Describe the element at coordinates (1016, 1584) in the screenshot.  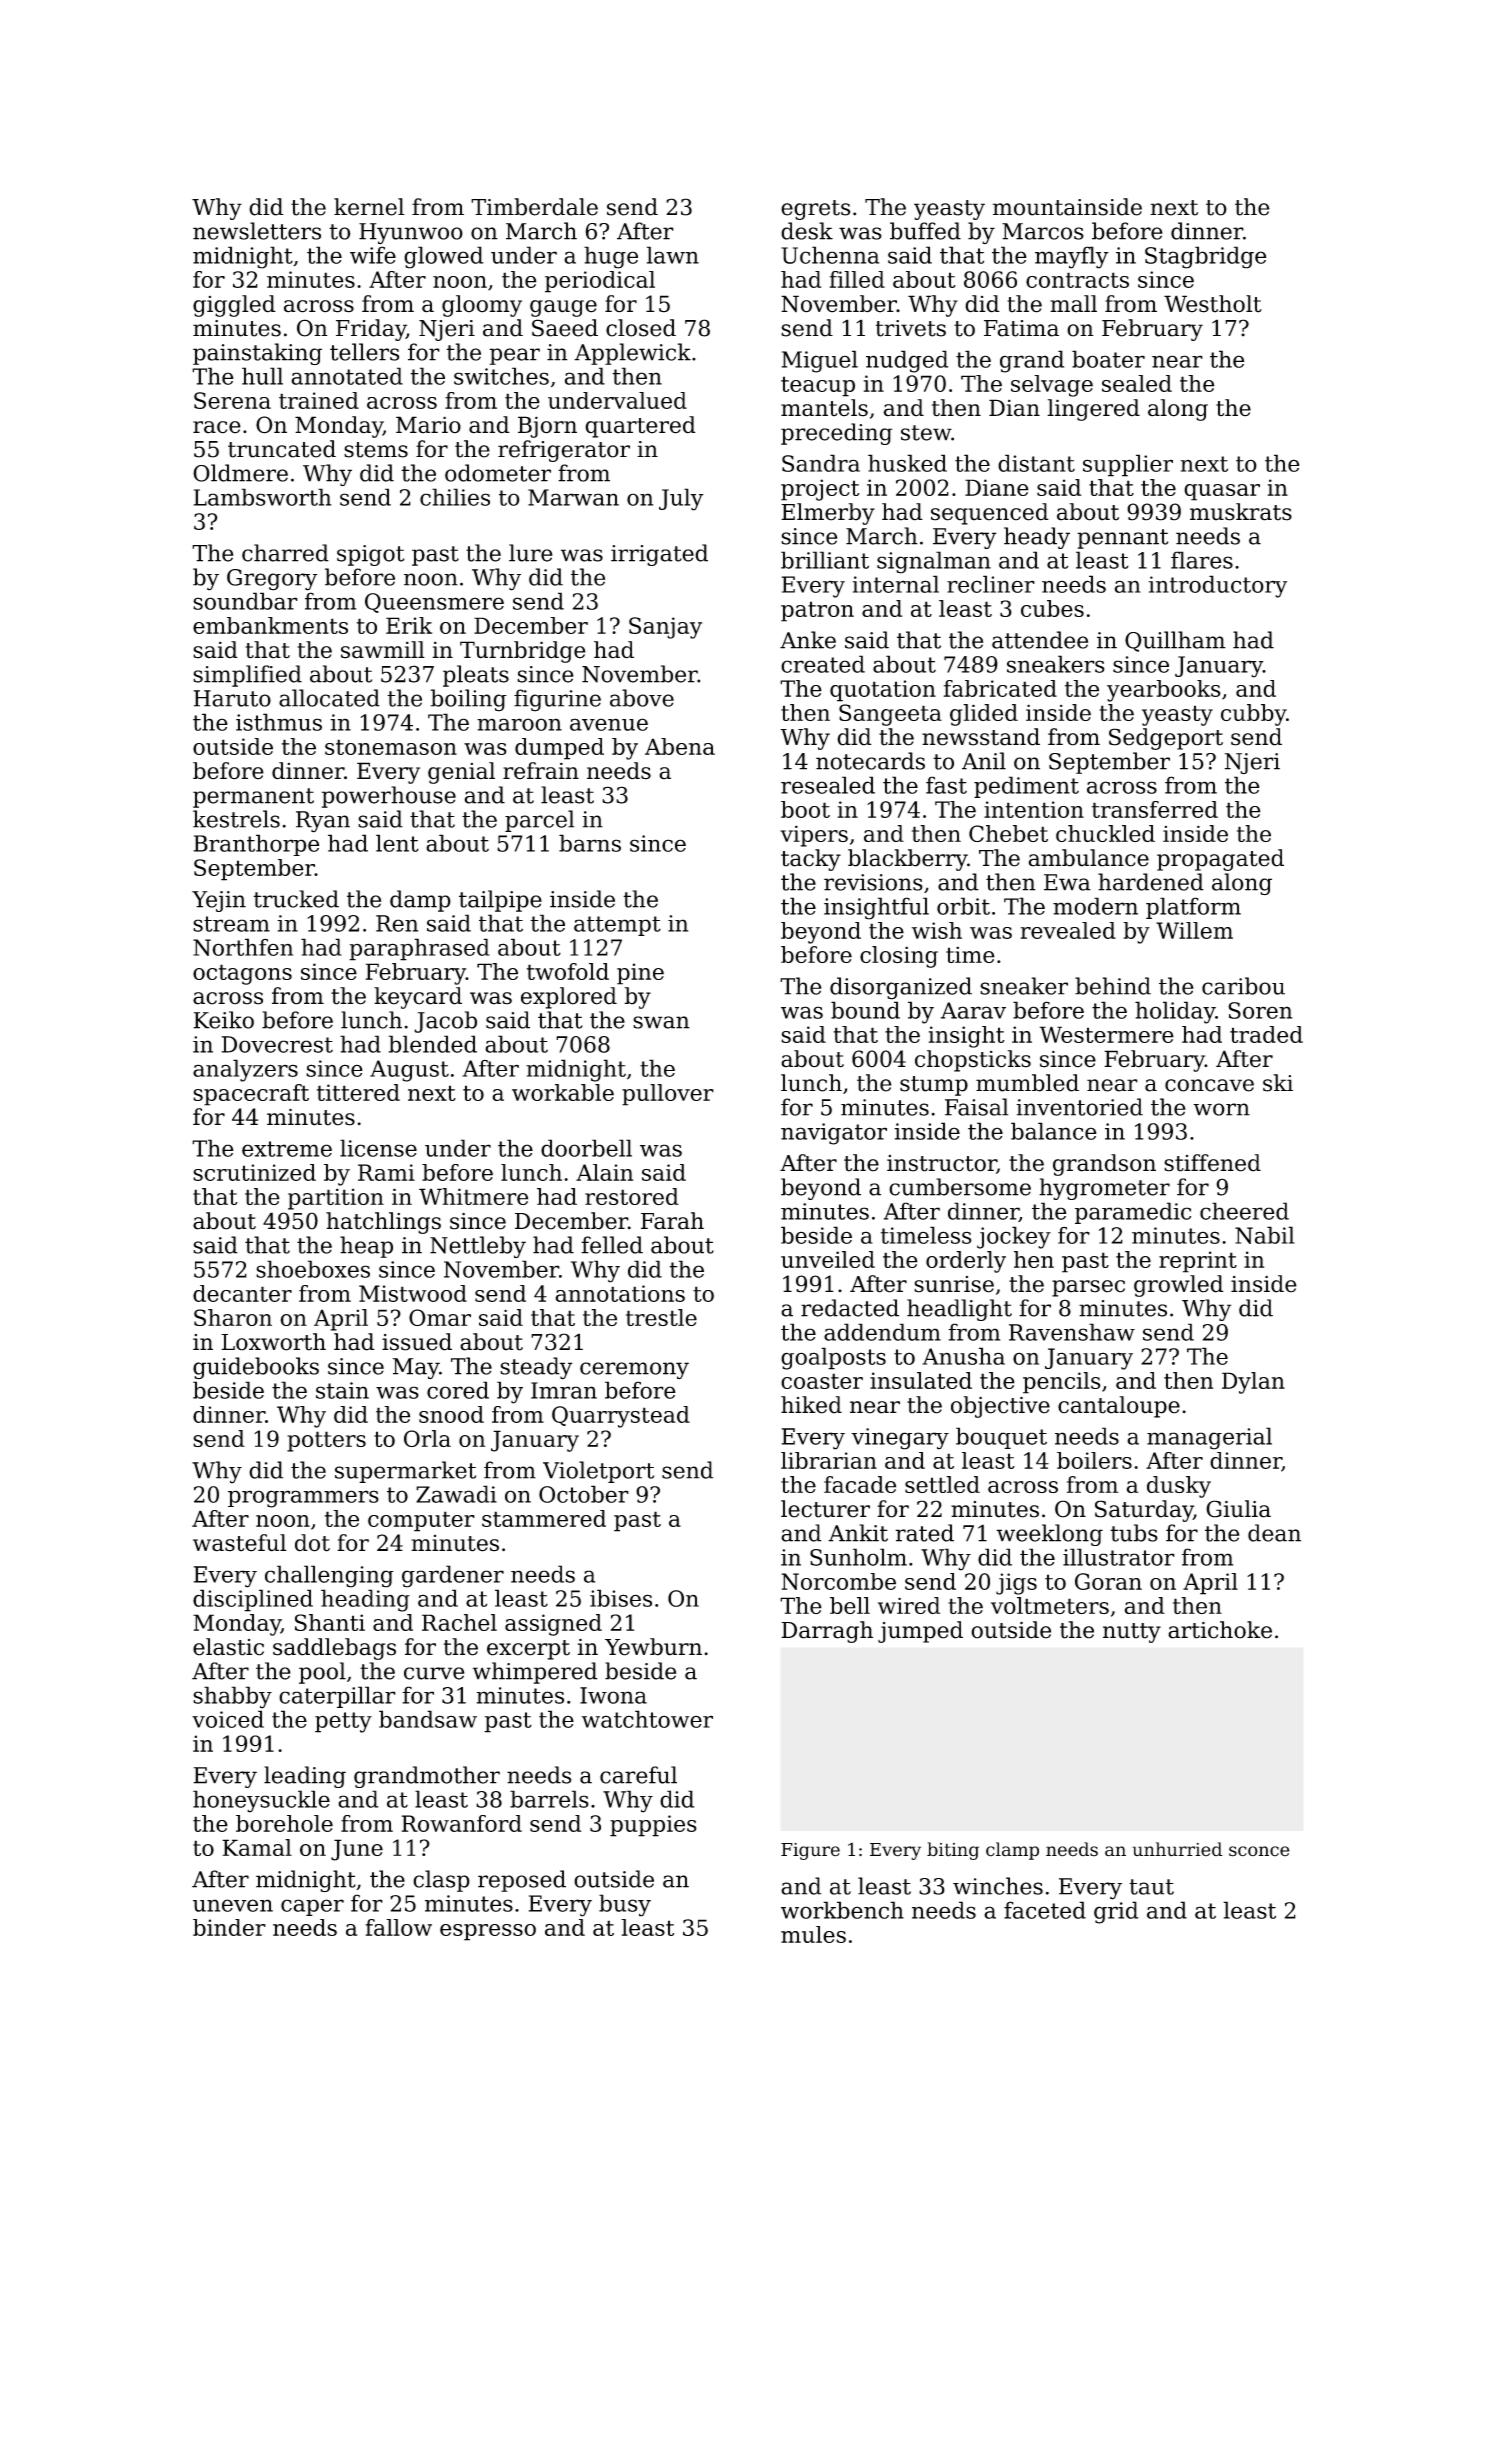
I see `jigs` at that location.
